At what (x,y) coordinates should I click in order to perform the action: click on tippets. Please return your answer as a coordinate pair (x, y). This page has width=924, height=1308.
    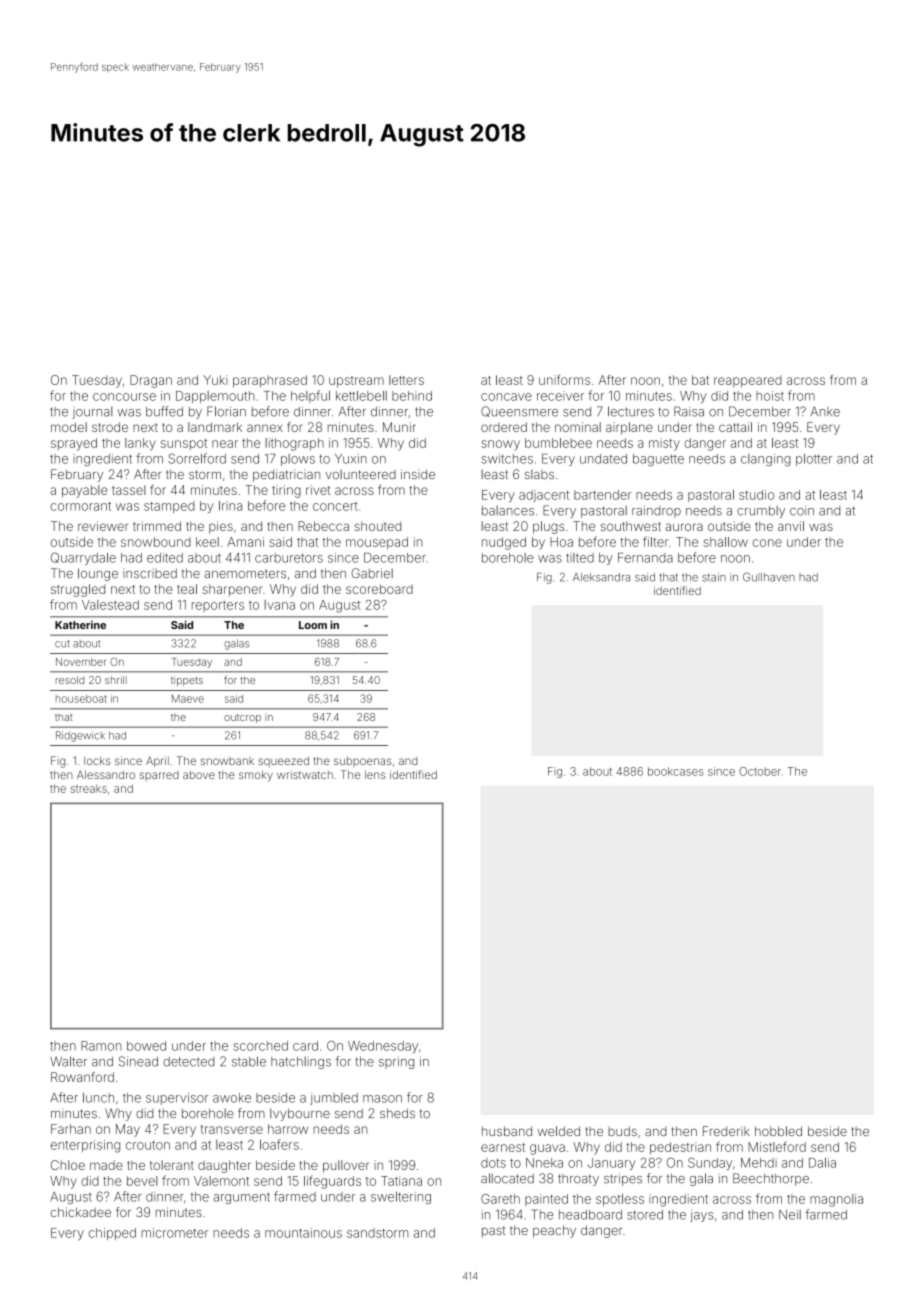
    Looking at the image, I should click on (187, 681).
